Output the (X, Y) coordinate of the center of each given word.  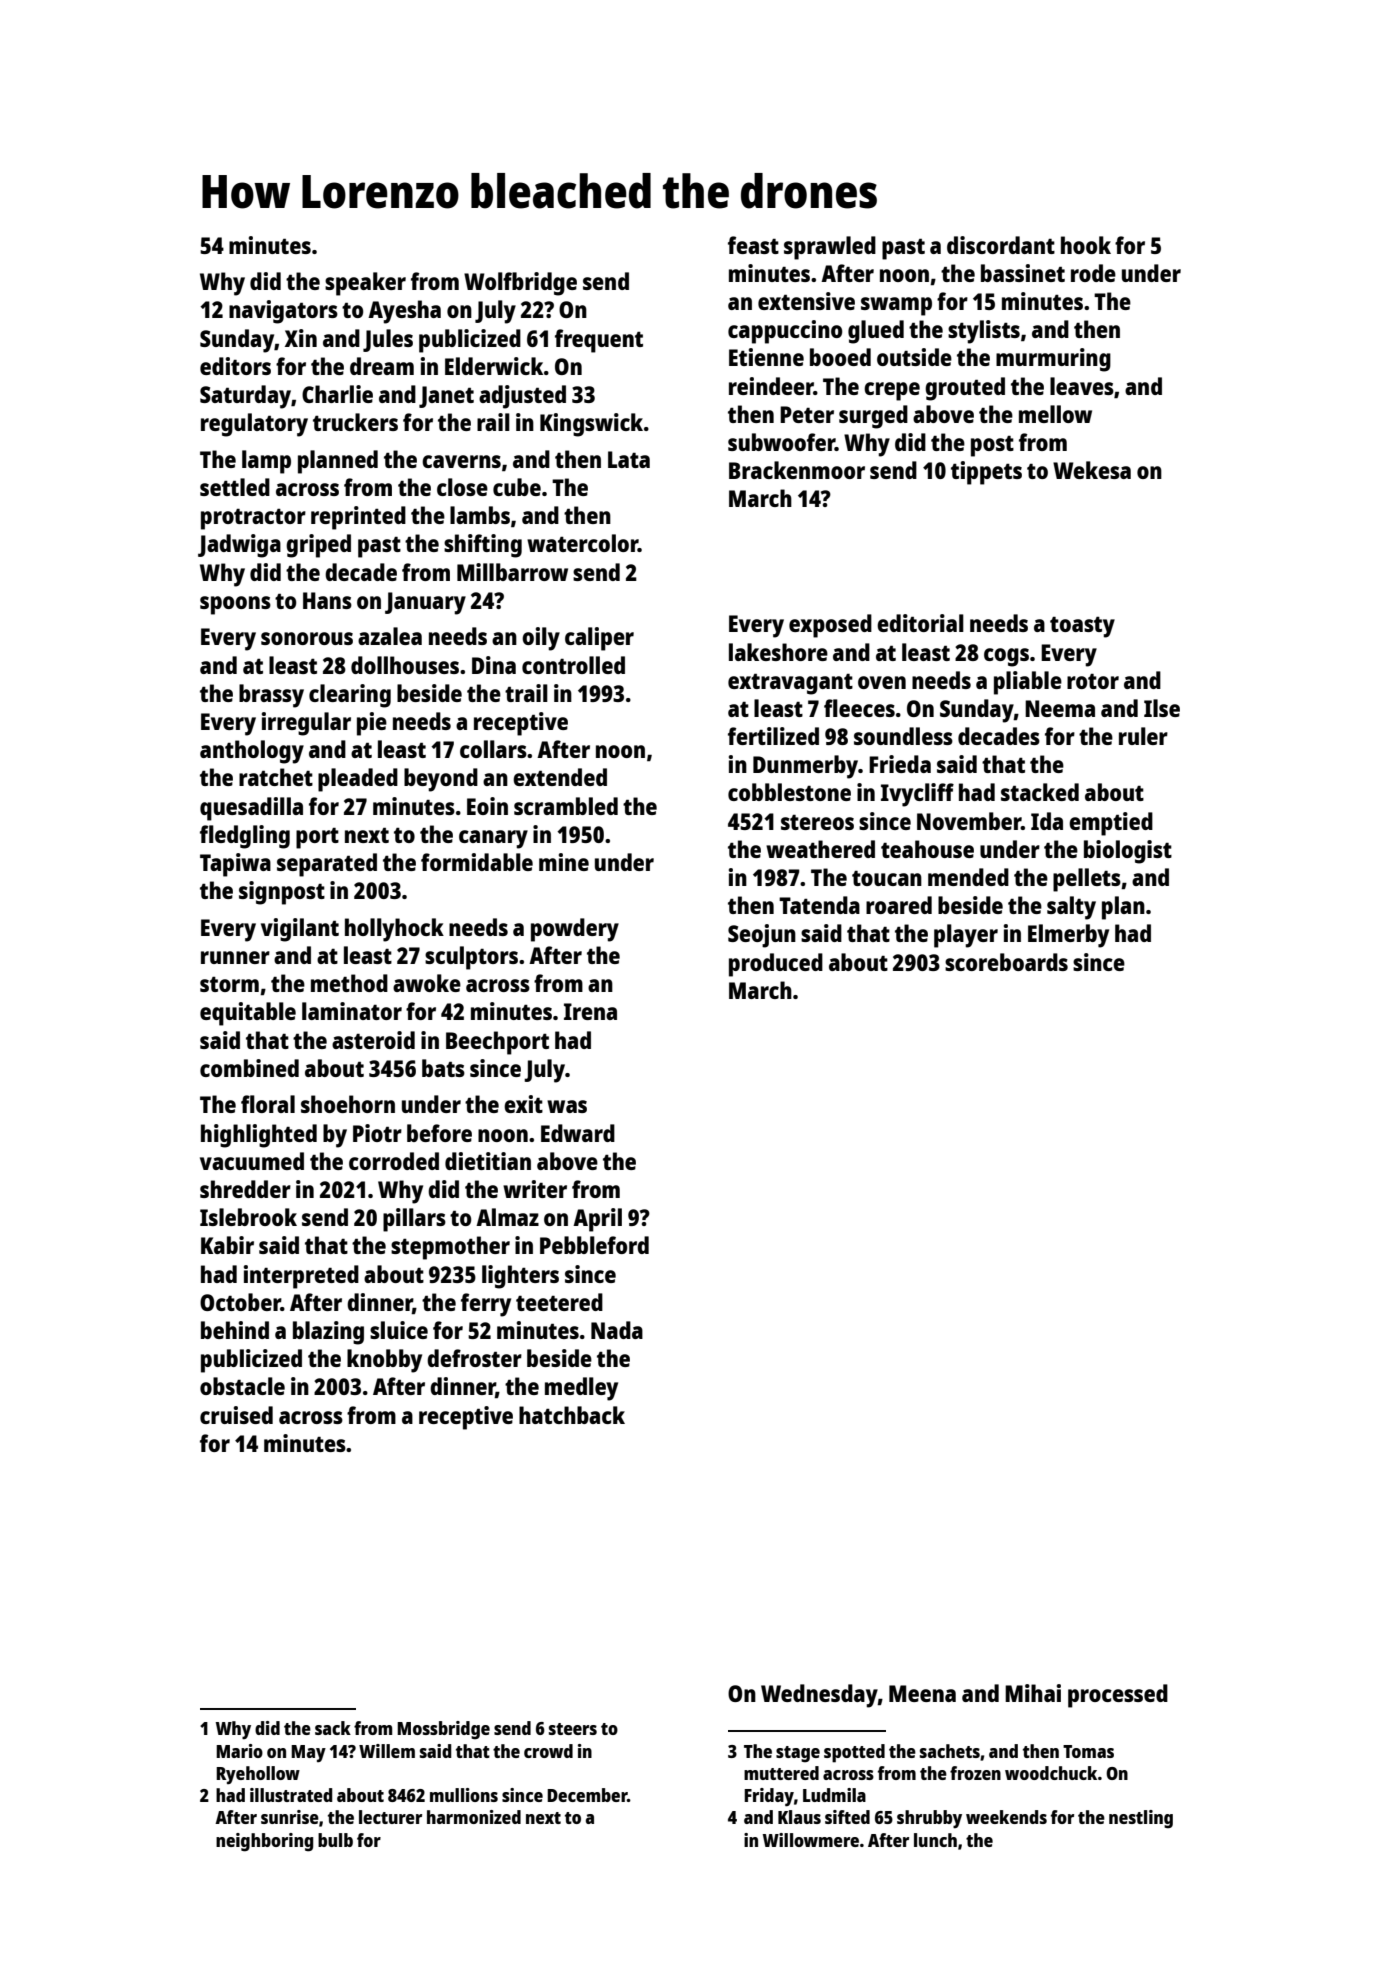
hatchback (572, 1415)
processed (1118, 1696)
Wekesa (1092, 470)
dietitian (488, 1161)
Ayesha (404, 312)
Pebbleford (594, 1245)
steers (573, 1729)
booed (840, 357)
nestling (1141, 1819)
